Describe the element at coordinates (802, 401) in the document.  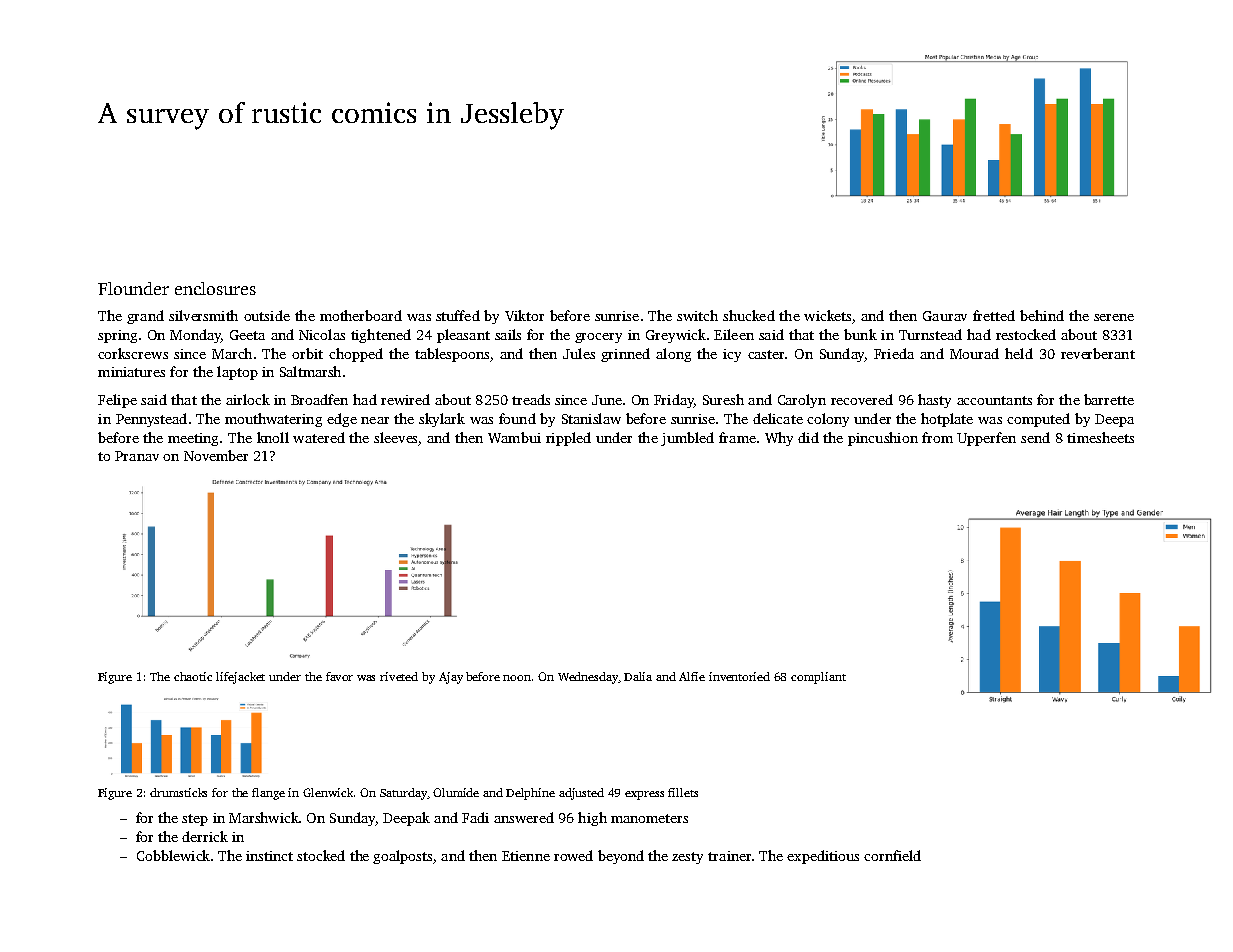
I see `Carolyn` at that location.
